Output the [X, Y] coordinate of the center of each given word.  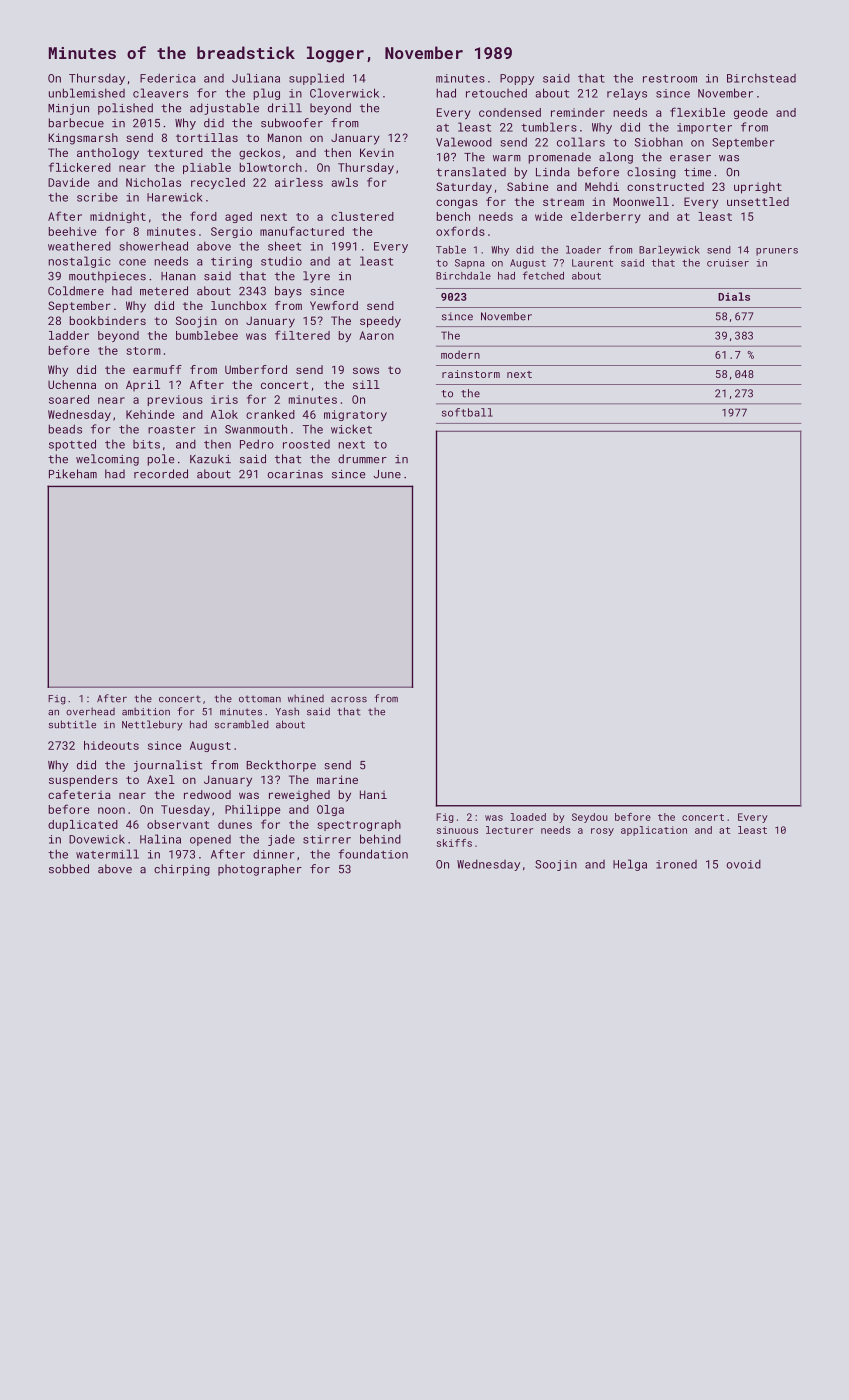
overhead [90, 712]
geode [751, 113]
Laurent [592, 263]
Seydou [590, 818]
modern [460, 354]
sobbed [69, 869]
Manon [285, 137]
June [387, 474]
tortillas [207, 137]
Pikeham [73, 474]
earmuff [157, 369]
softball [467, 412]
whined [306, 699]
